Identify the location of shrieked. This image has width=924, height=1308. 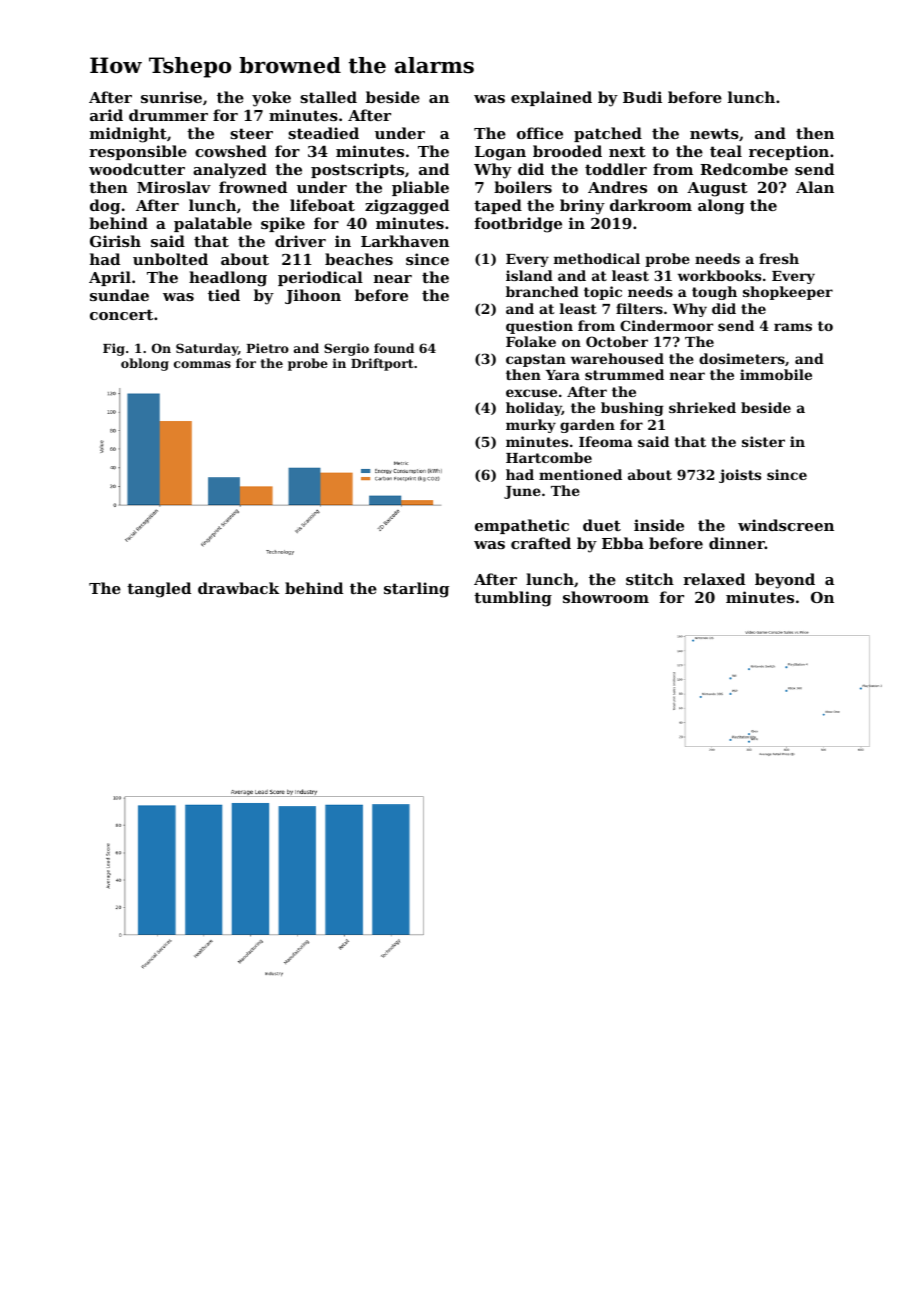
(702, 407).
